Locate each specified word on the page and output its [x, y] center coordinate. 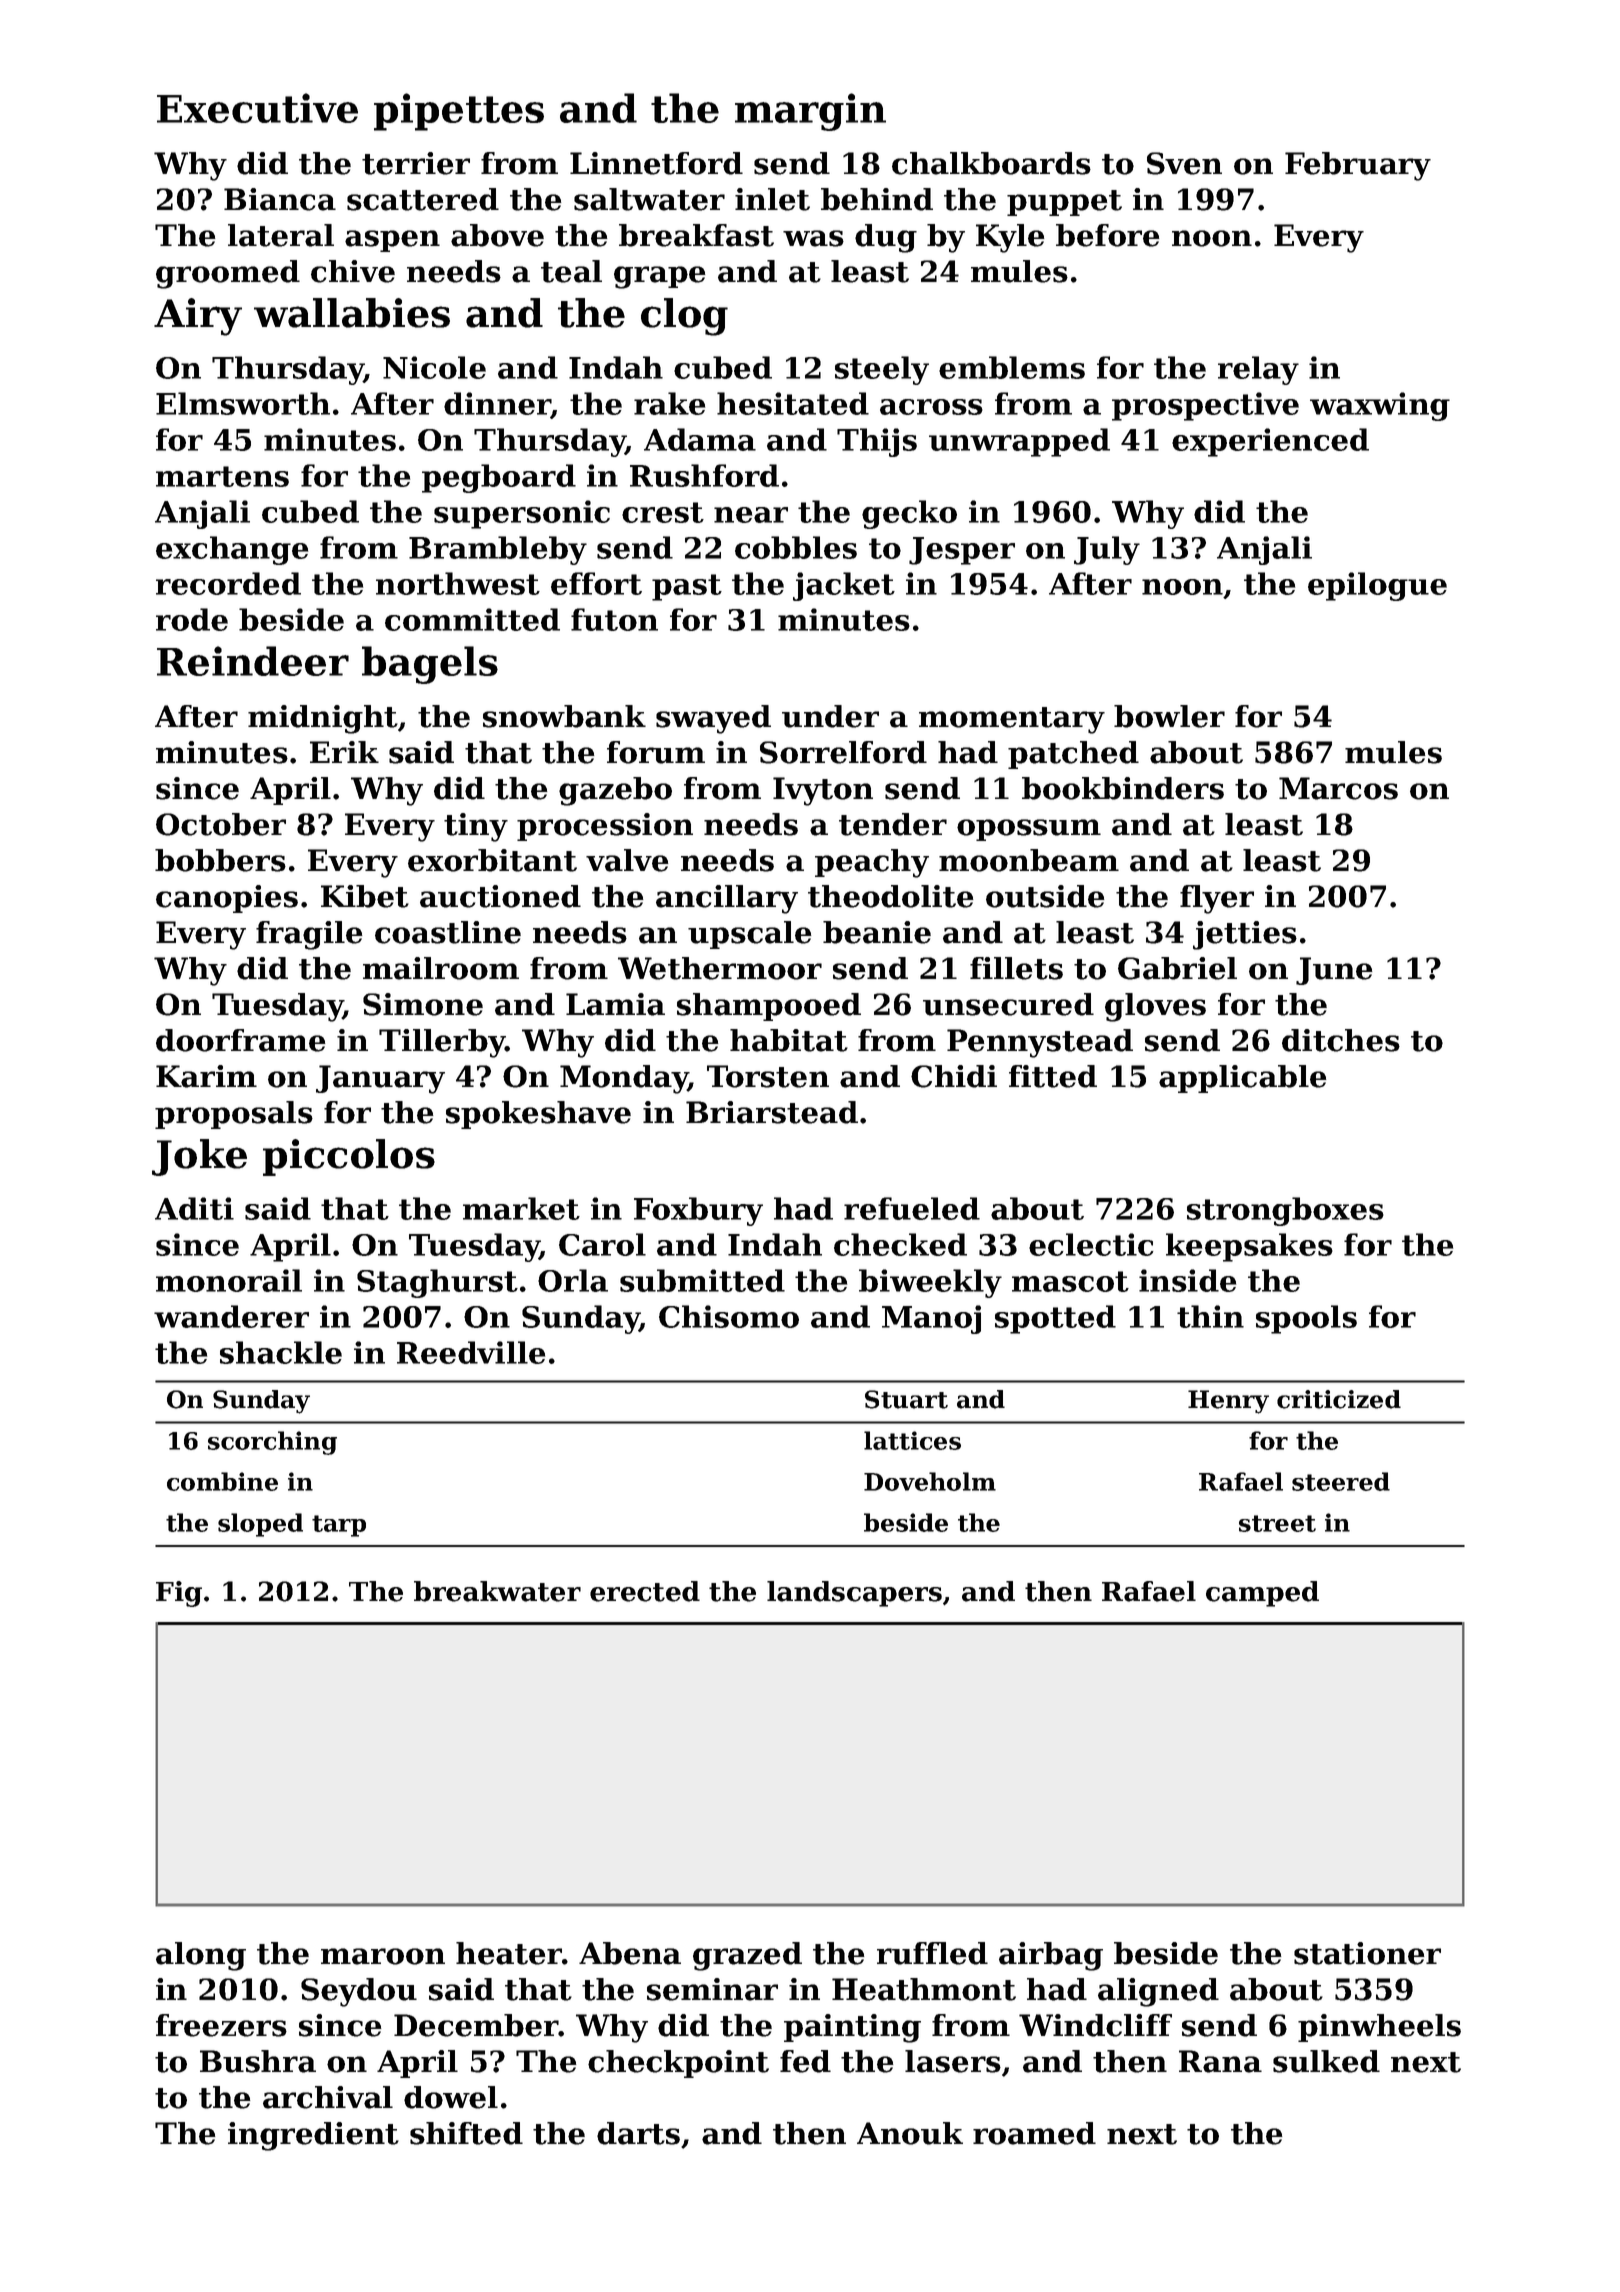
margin [810, 112]
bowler [1169, 716]
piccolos [349, 1157]
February [1358, 166]
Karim [206, 1076]
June [1334, 971]
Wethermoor [720, 968]
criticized [1339, 1399]
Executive [257, 108]
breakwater [497, 1591]
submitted [702, 1280]
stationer [1367, 1953]
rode [192, 619]
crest [663, 512]
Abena [630, 1953]
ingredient [313, 2136]
